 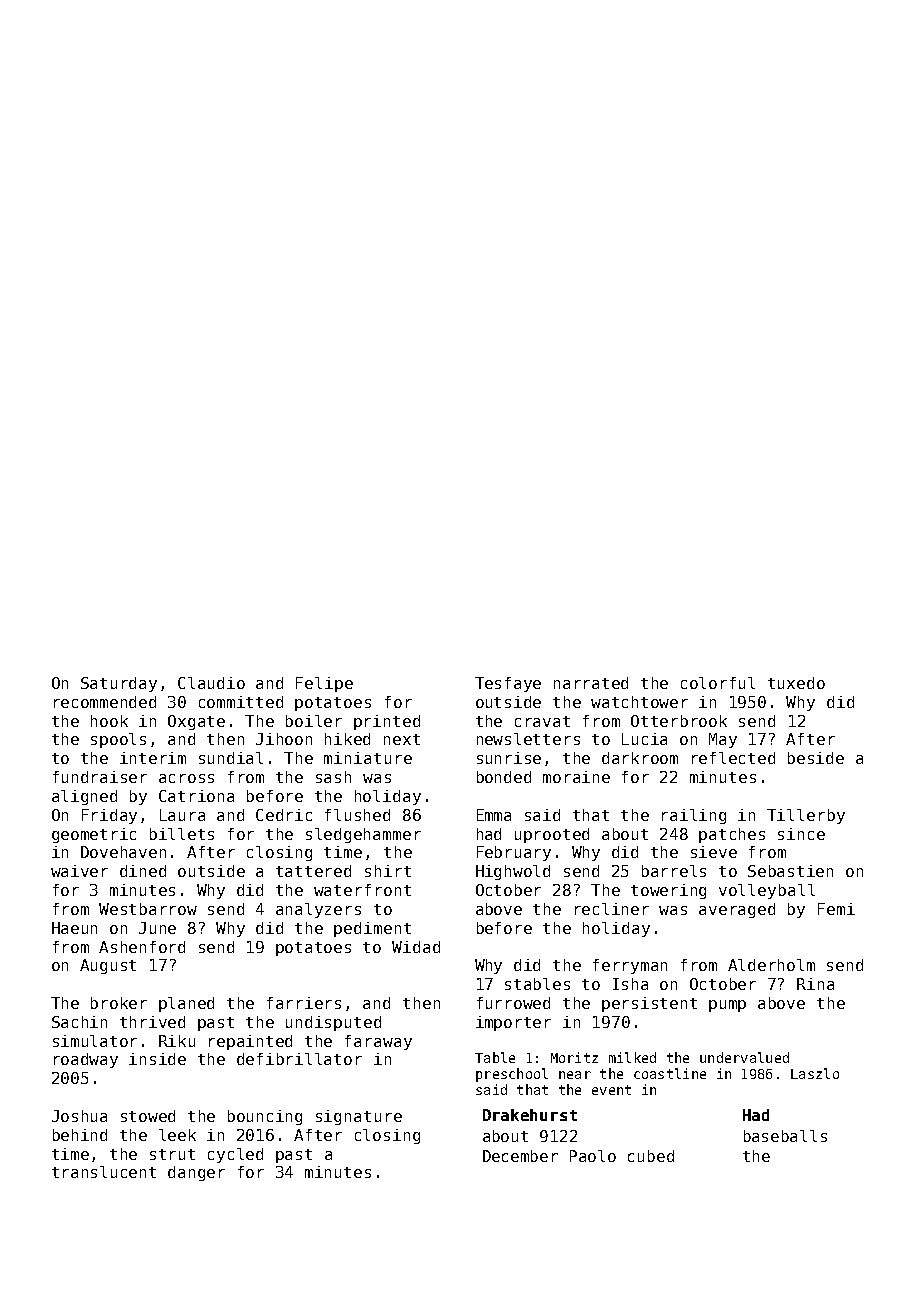 I want to click on flushed, so click(x=357, y=815).
